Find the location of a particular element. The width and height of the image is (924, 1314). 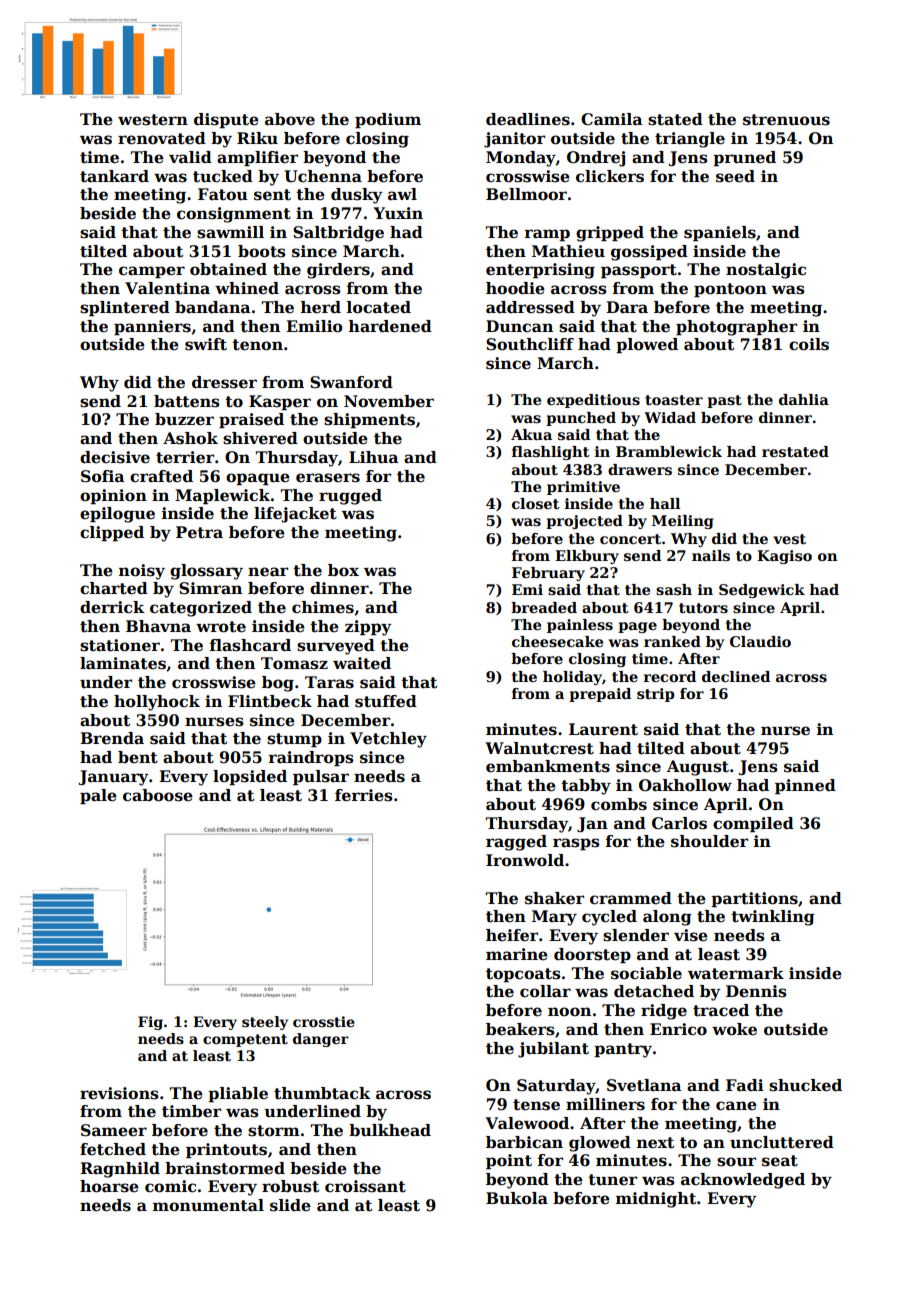

Bukola is located at coordinates (517, 1198).
